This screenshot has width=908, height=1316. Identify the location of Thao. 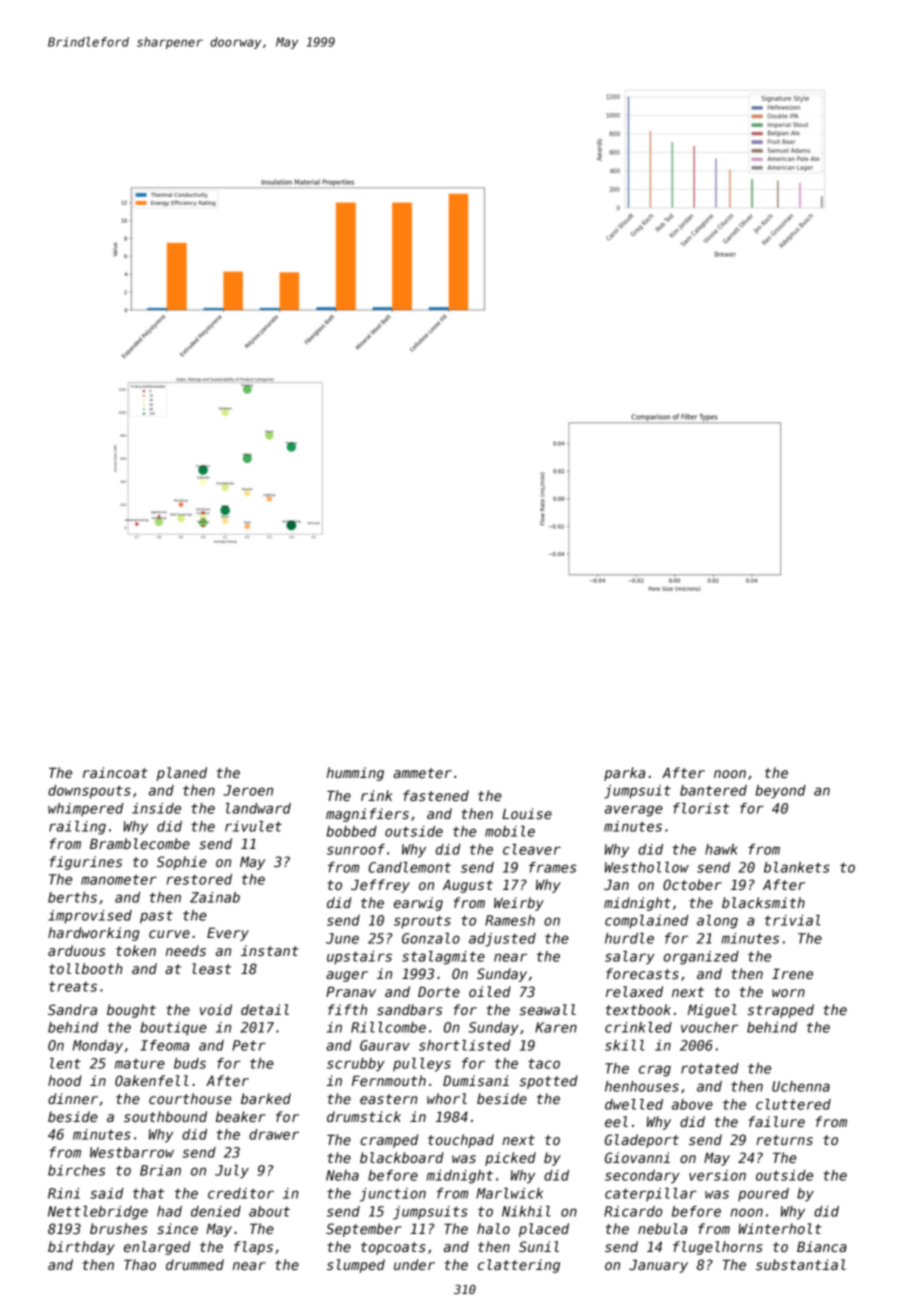
(140, 1264).
